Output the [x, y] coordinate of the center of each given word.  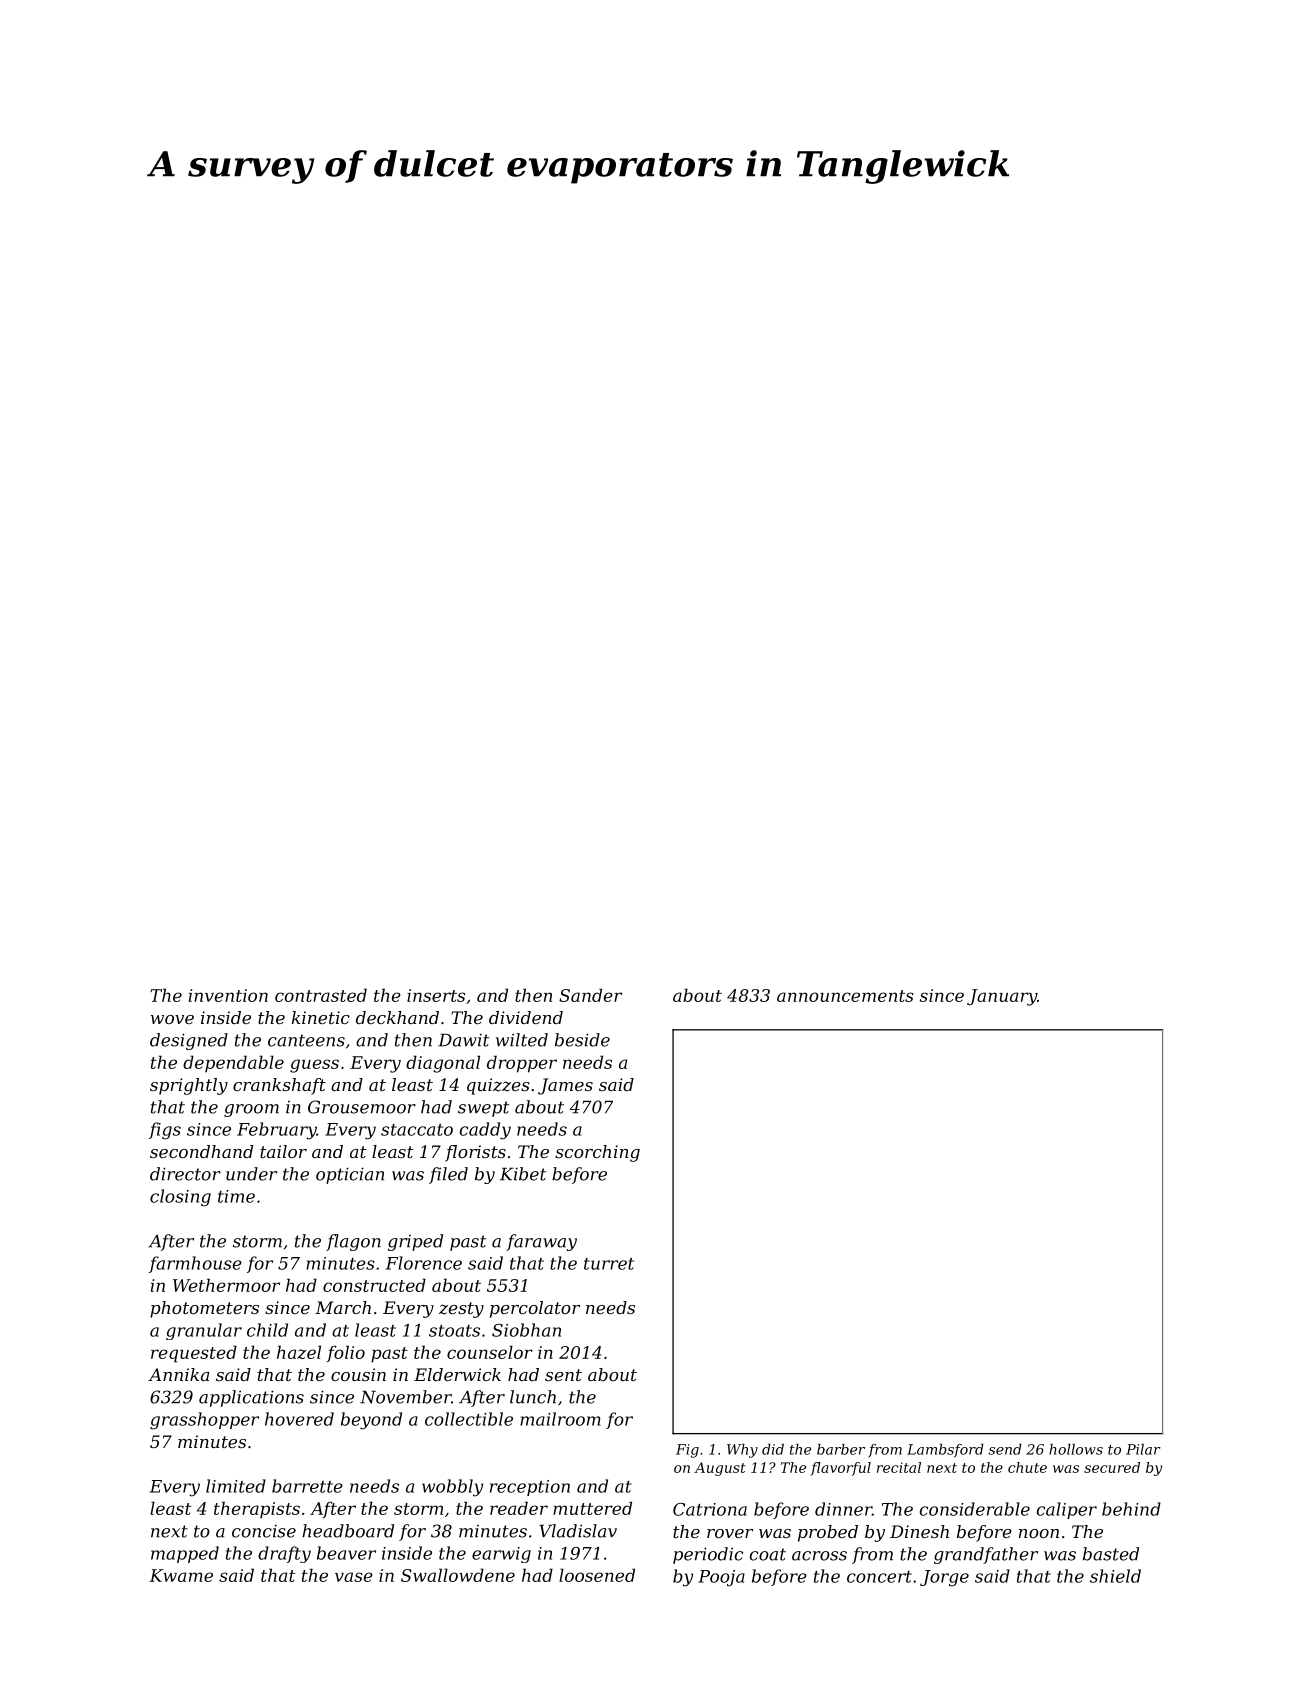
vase [354, 1577]
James [565, 1086]
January [1002, 997]
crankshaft [279, 1086]
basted [1111, 1554]
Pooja [721, 1578]
